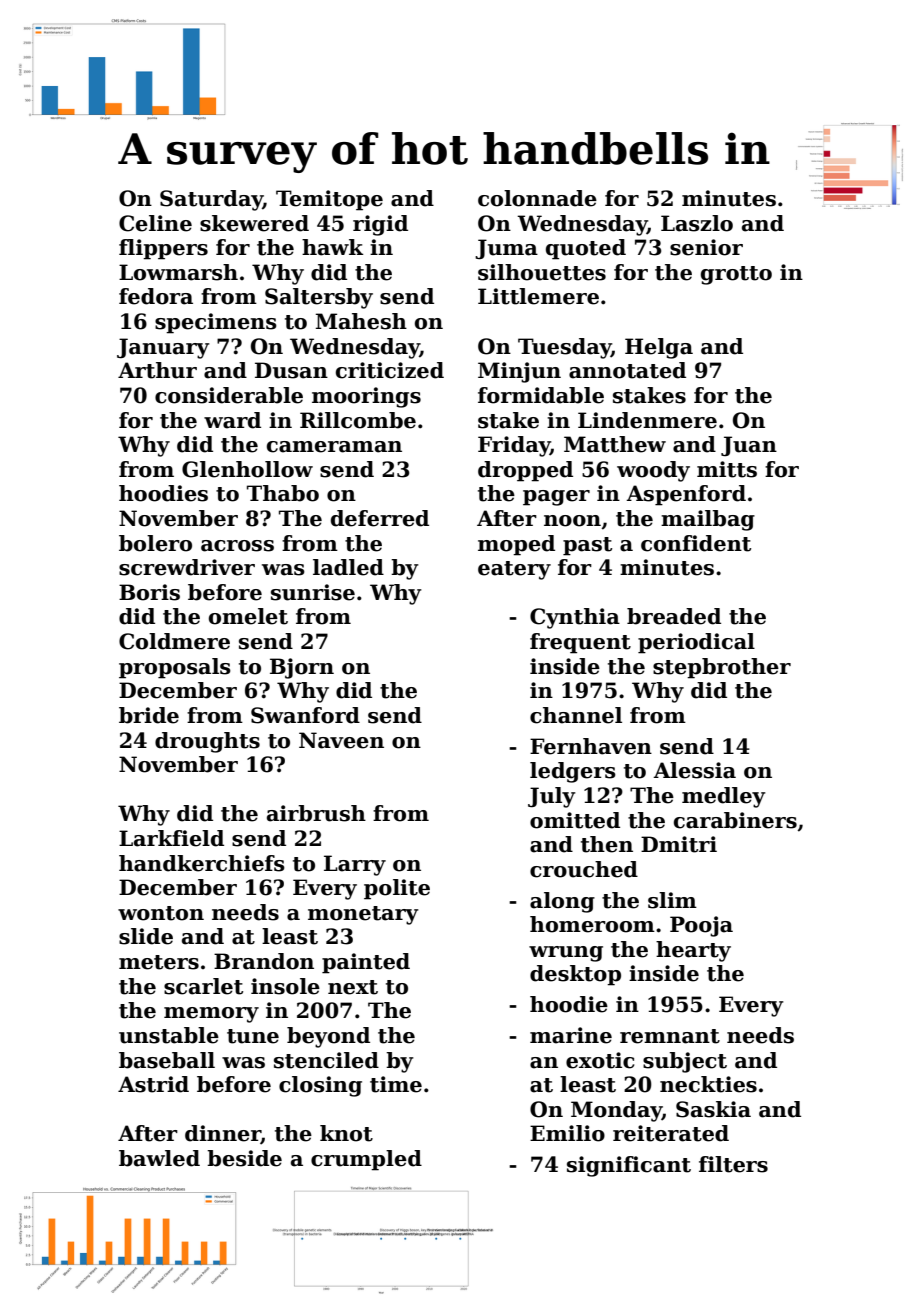  What do you see at coordinates (735, 820) in the screenshot?
I see `carabiners` at bounding box center [735, 820].
